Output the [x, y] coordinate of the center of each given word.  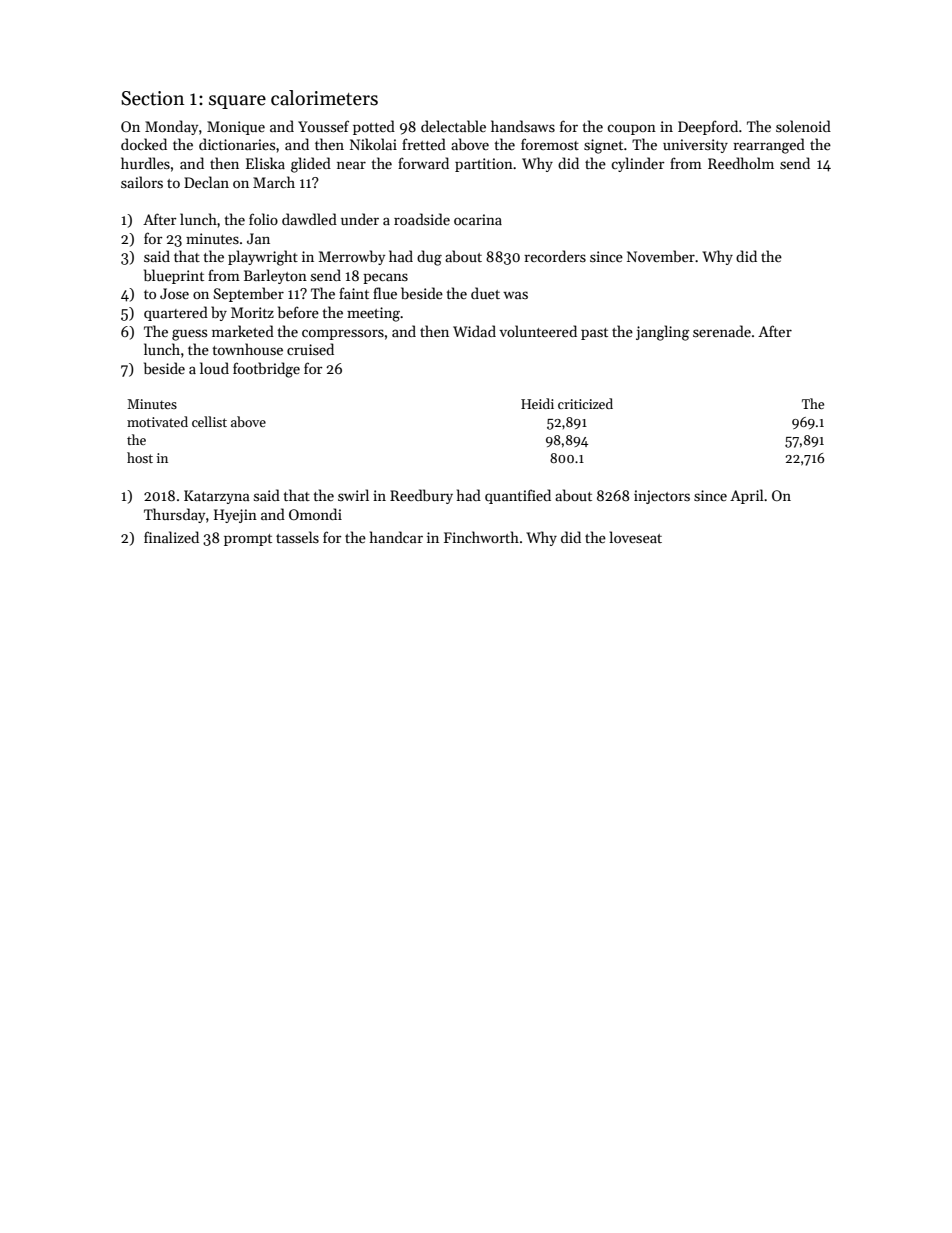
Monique [236, 128]
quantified [518, 496]
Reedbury [421, 496]
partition [484, 165]
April [747, 496]
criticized [585, 403]
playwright [263, 258]
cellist [209, 421]
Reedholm [741, 163]
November [661, 256]
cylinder [638, 164]
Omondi [315, 514]
